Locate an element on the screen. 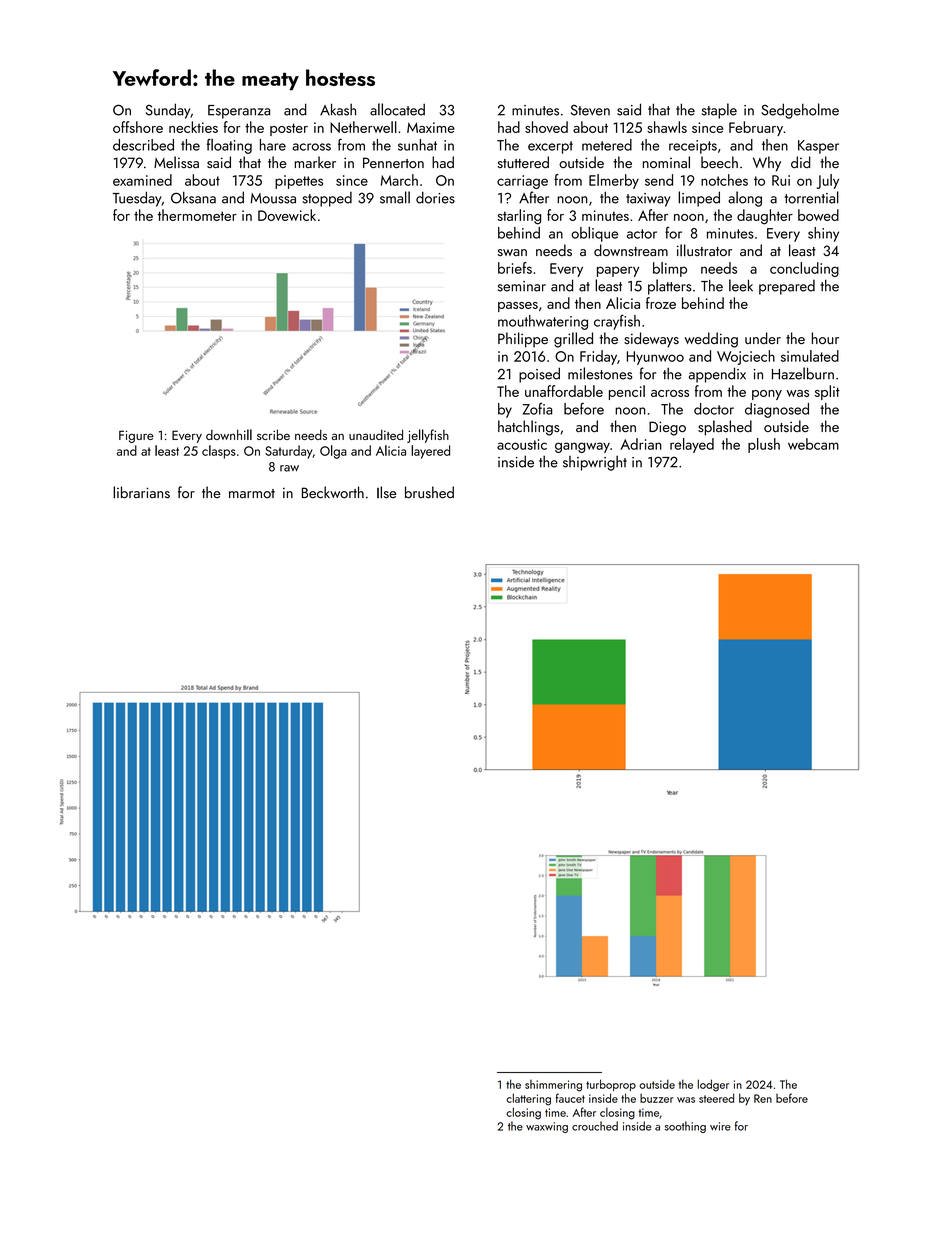  Oksana is located at coordinates (193, 197).
